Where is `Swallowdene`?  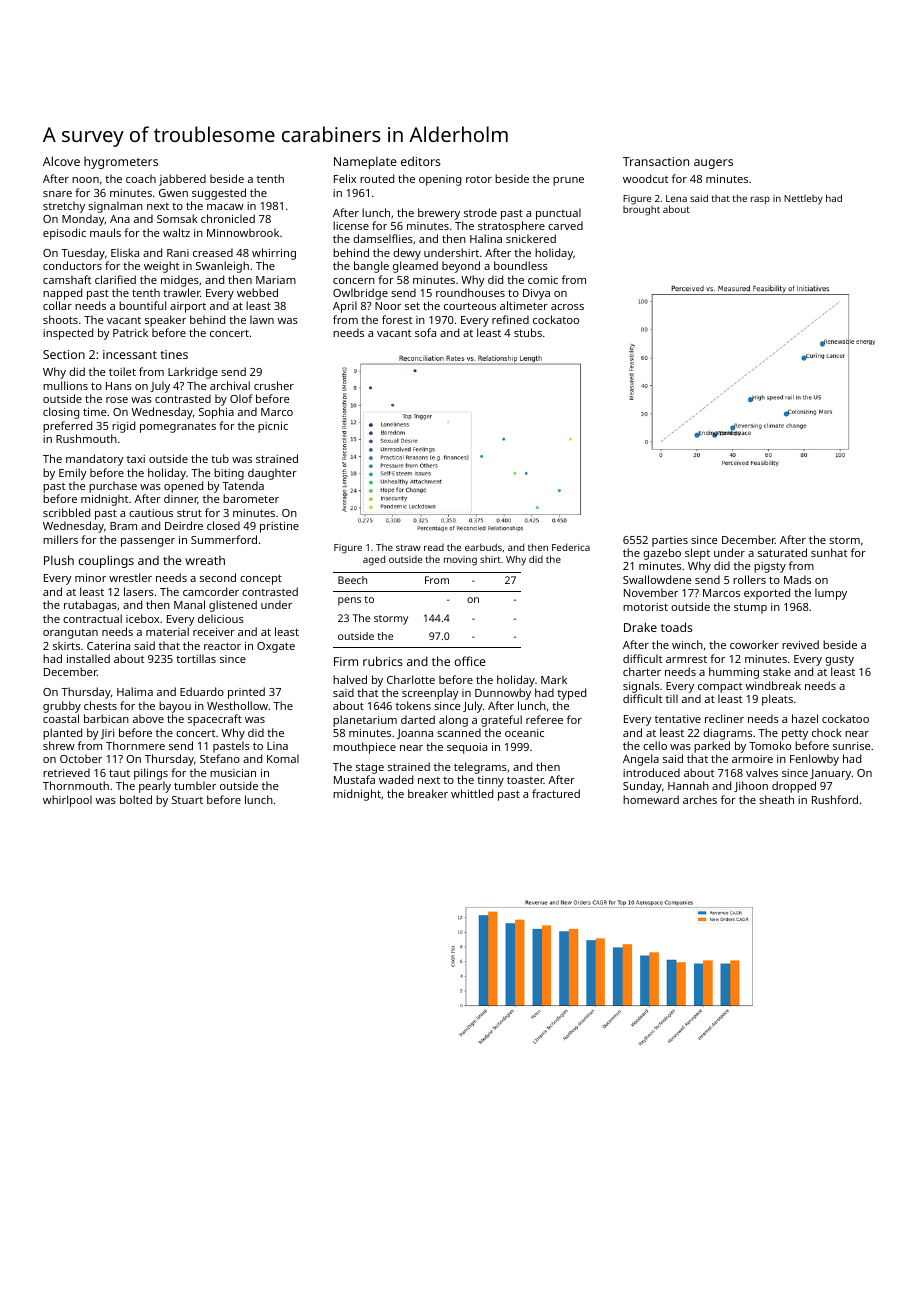 Swallowdene is located at coordinates (657, 579).
